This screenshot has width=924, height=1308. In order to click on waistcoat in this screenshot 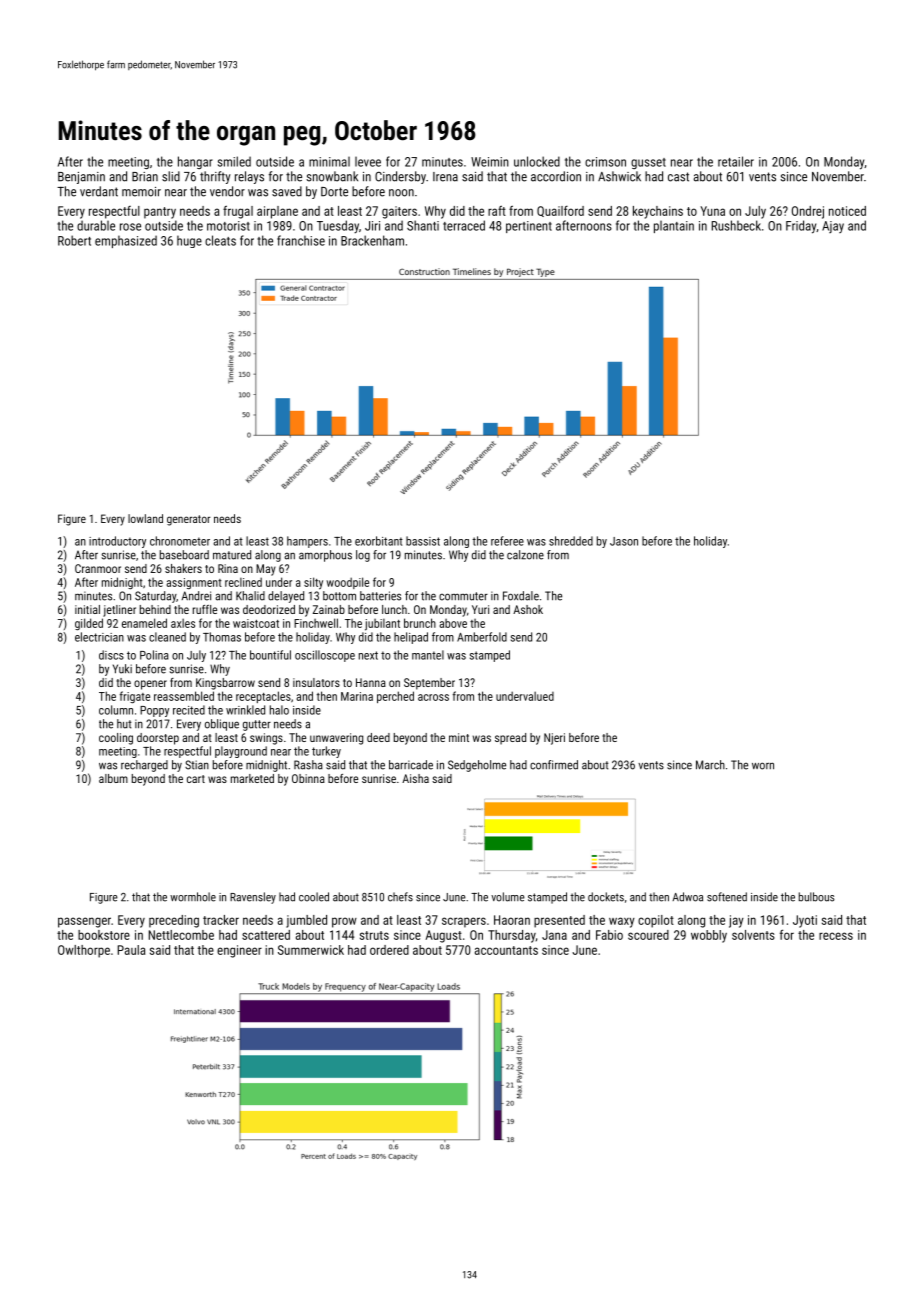, I will do `click(256, 623)`.
